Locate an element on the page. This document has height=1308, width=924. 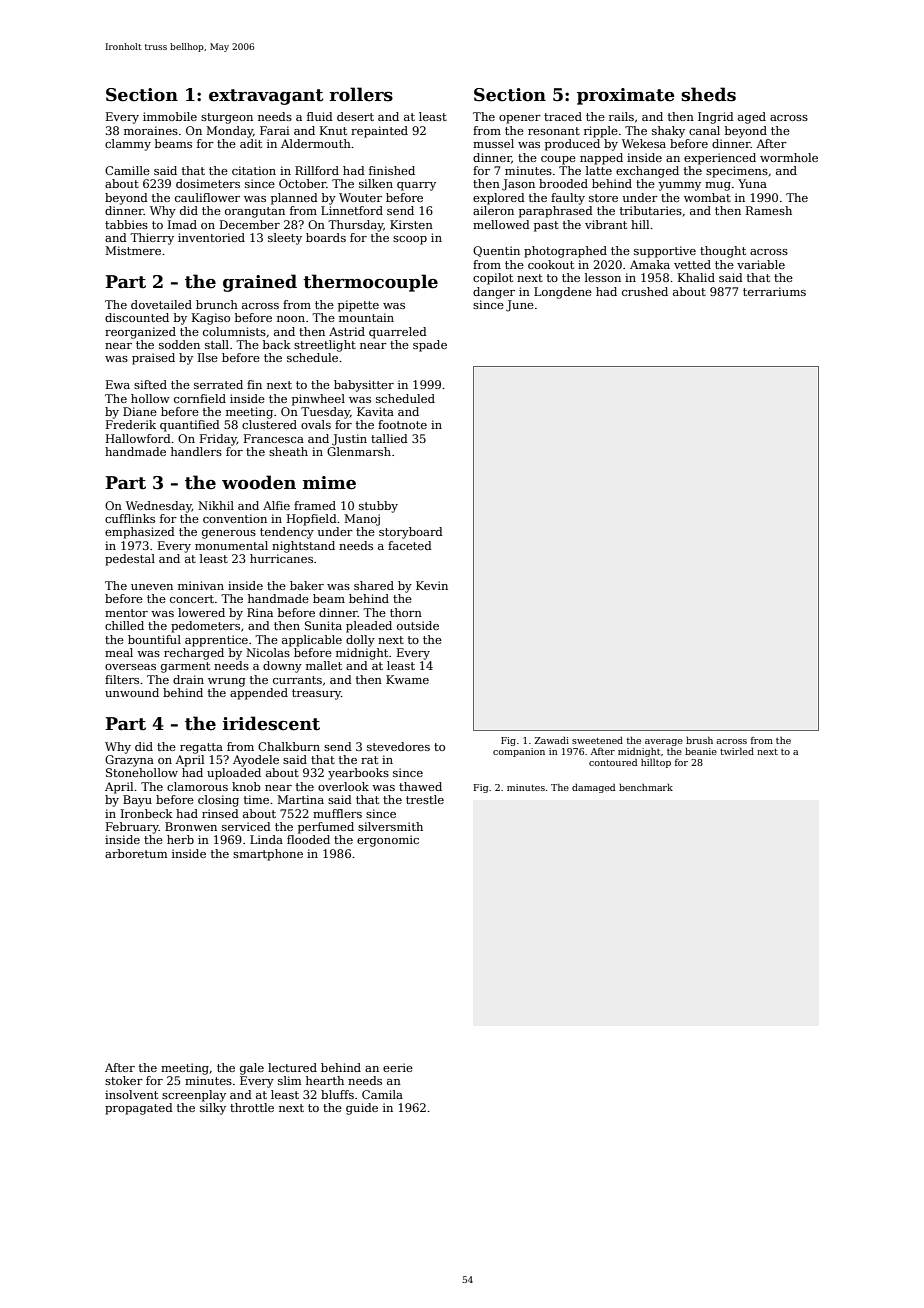
explored is located at coordinates (499, 199).
